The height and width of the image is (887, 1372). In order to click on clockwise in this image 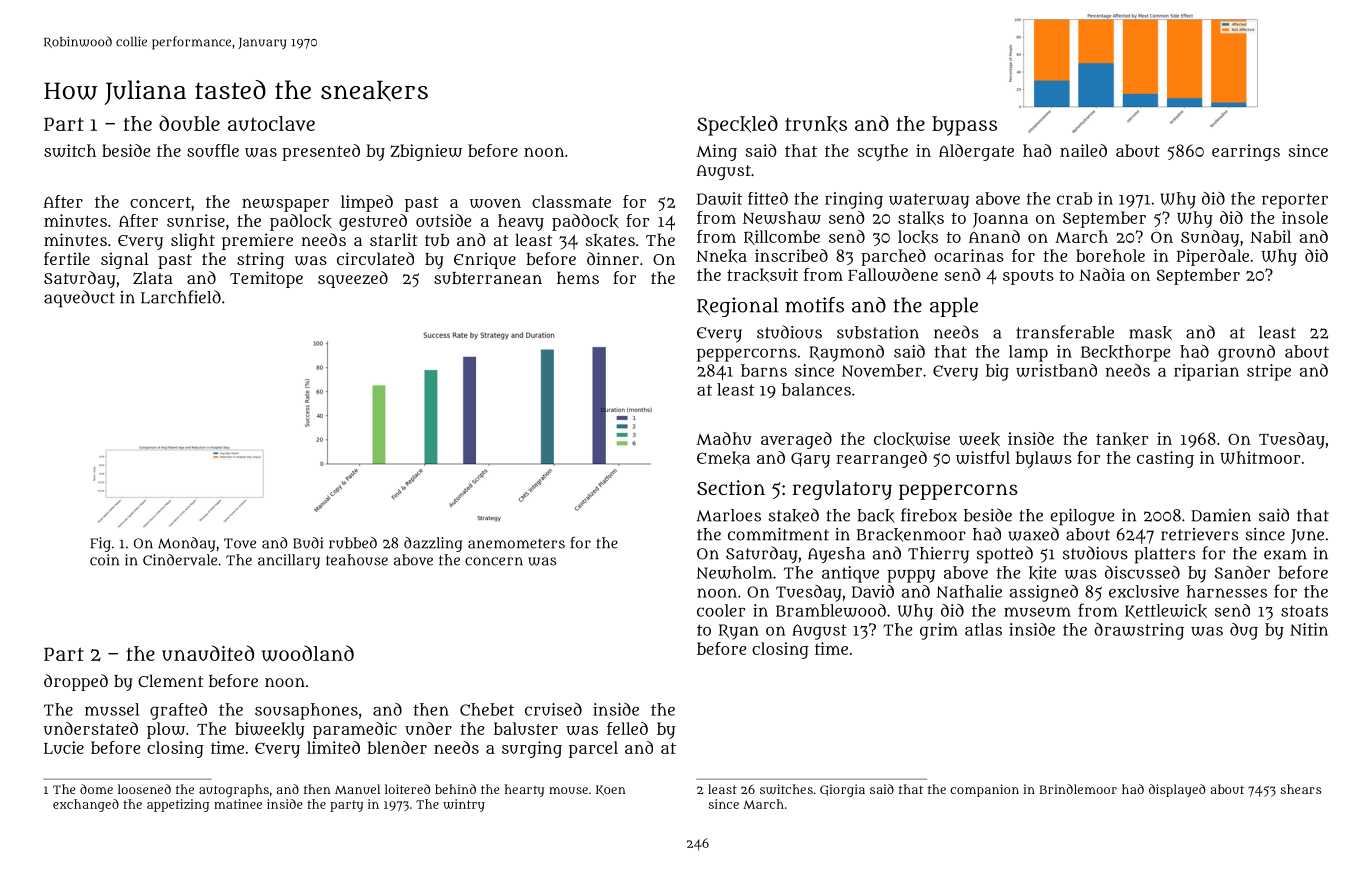, I will do `click(912, 439)`.
